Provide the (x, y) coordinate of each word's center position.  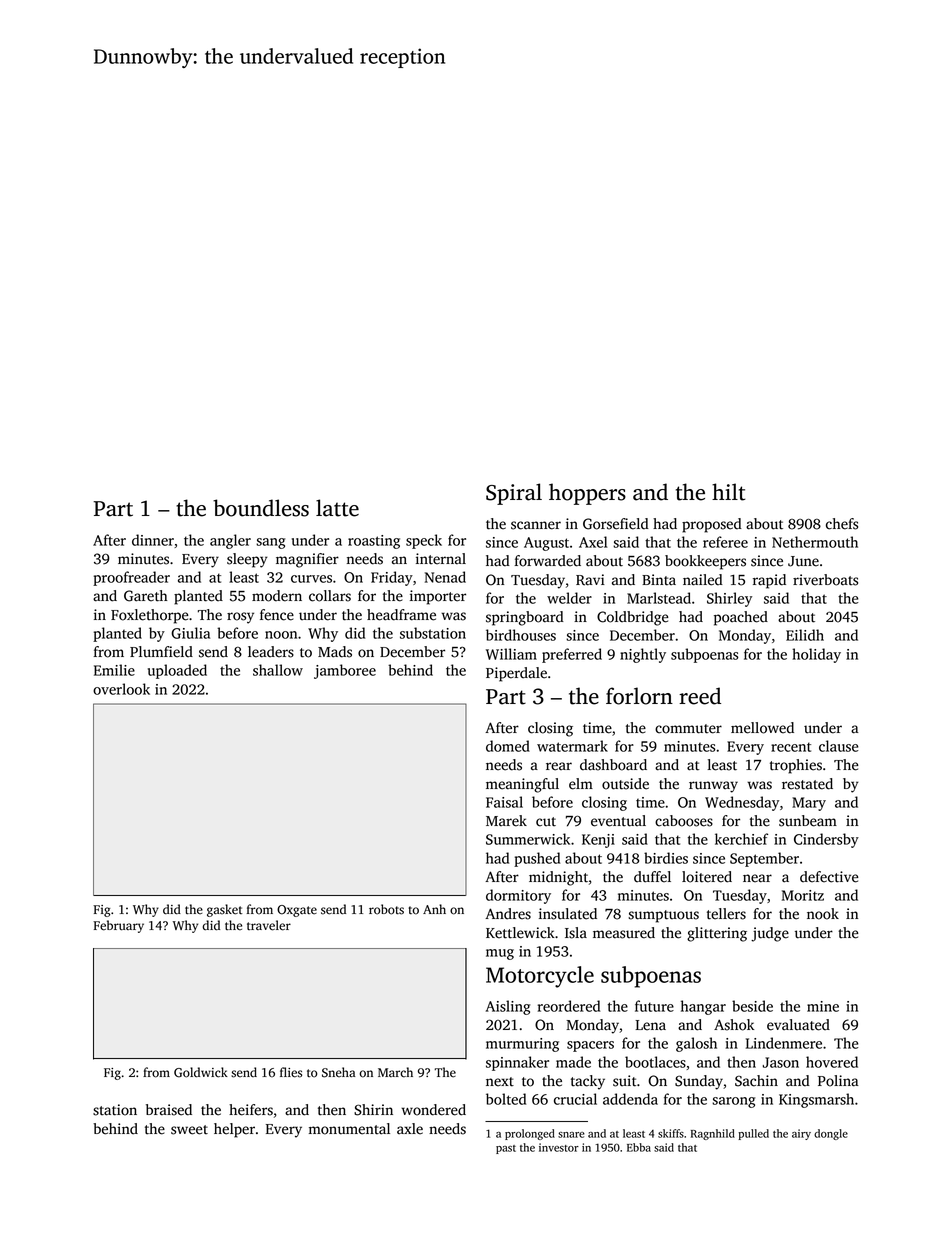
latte (337, 508)
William (511, 654)
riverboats (825, 580)
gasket (224, 910)
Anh (434, 909)
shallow (278, 670)
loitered (707, 877)
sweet (189, 1130)
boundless (261, 508)
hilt (728, 492)
